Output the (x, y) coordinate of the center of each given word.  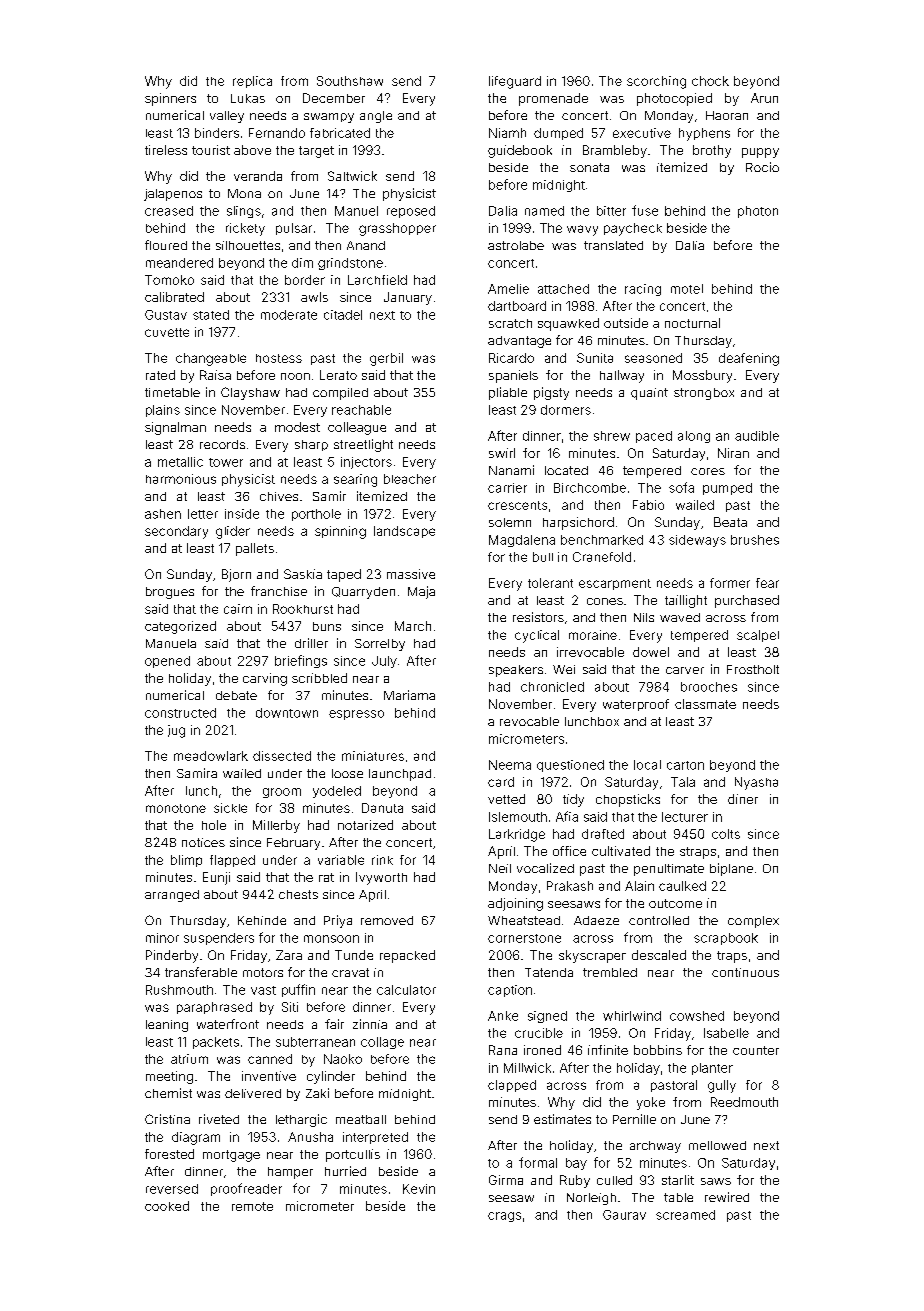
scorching (656, 82)
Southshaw (350, 81)
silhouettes (248, 245)
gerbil (386, 359)
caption (510, 991)
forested (169, 1154)
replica (252, 82)
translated (613, 245)
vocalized (545, 868)
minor (162, 938)
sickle (230, 808)
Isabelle (726, 1033)
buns (327, 626)
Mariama (409, 695)
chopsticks (628, 800)
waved (680, 617)
